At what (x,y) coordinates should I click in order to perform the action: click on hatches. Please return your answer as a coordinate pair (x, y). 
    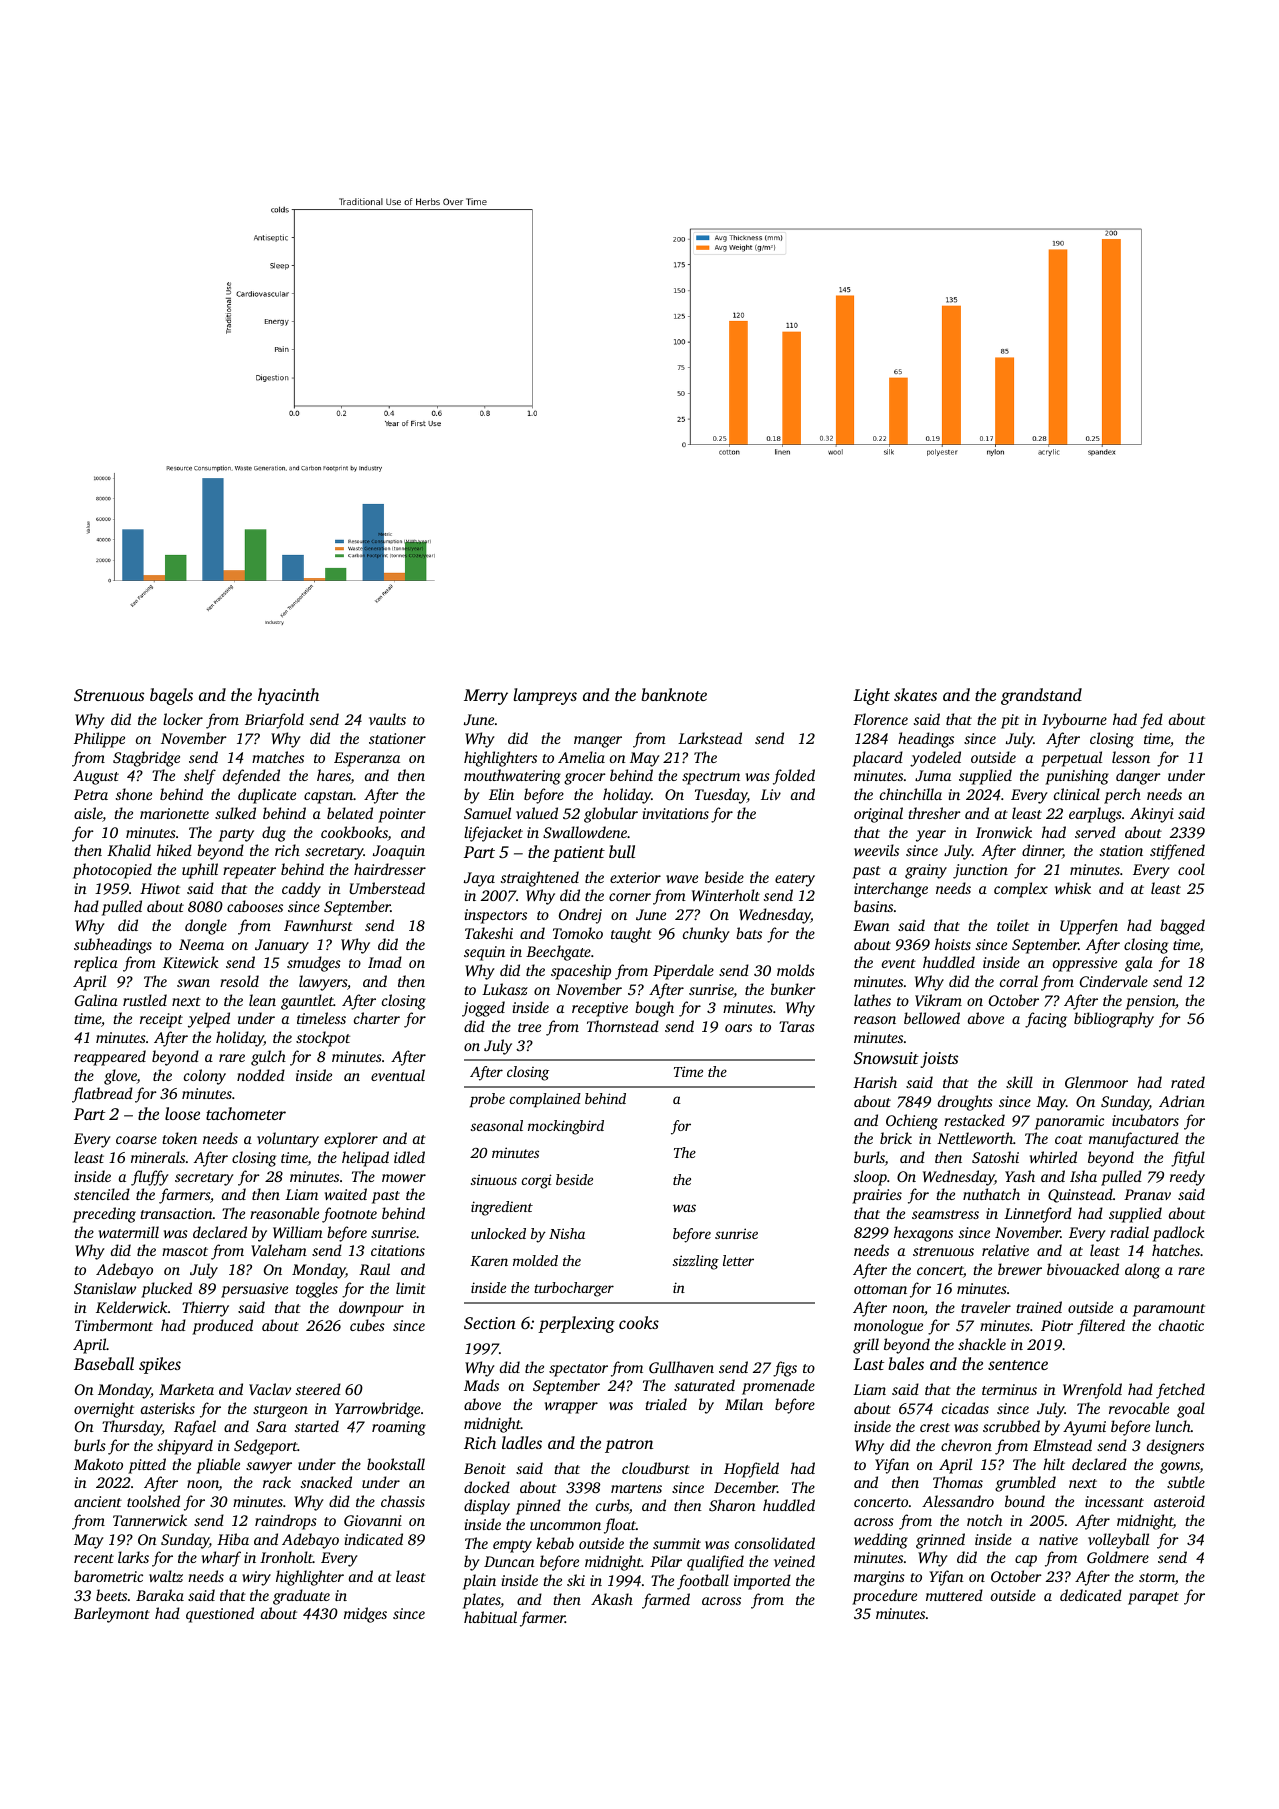
    Looking at the image, I should click on (1176, 1250).
